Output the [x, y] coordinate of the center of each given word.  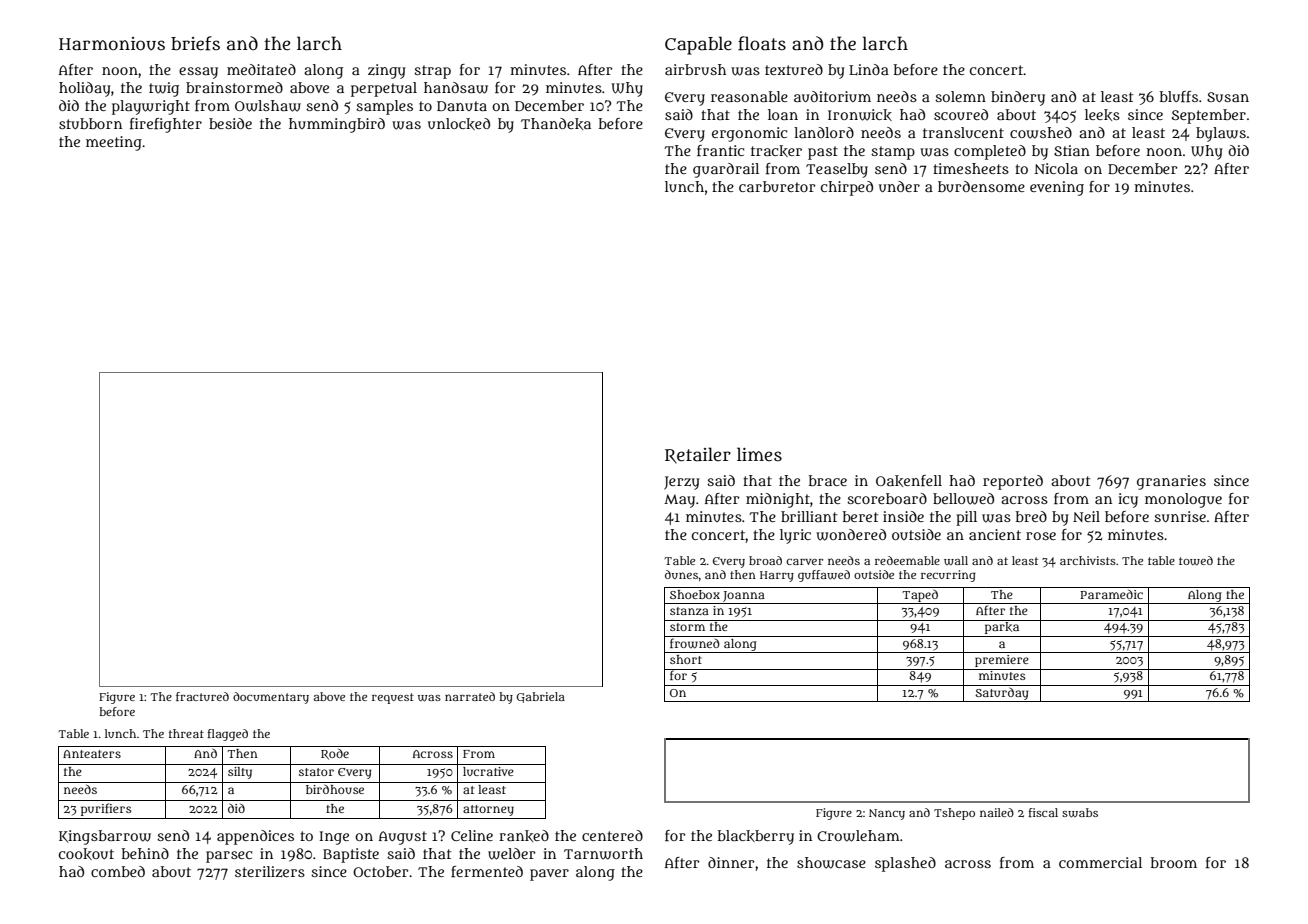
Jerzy [682, 483]
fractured [202, 696]
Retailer [698, 455]
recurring [948, 576]
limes [759, 454]
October [381, 871]
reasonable [749, 96]
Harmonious [112, 44]
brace [828, 480]
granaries [1171, 482]
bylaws [1221, 134]
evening [1057, 188]
